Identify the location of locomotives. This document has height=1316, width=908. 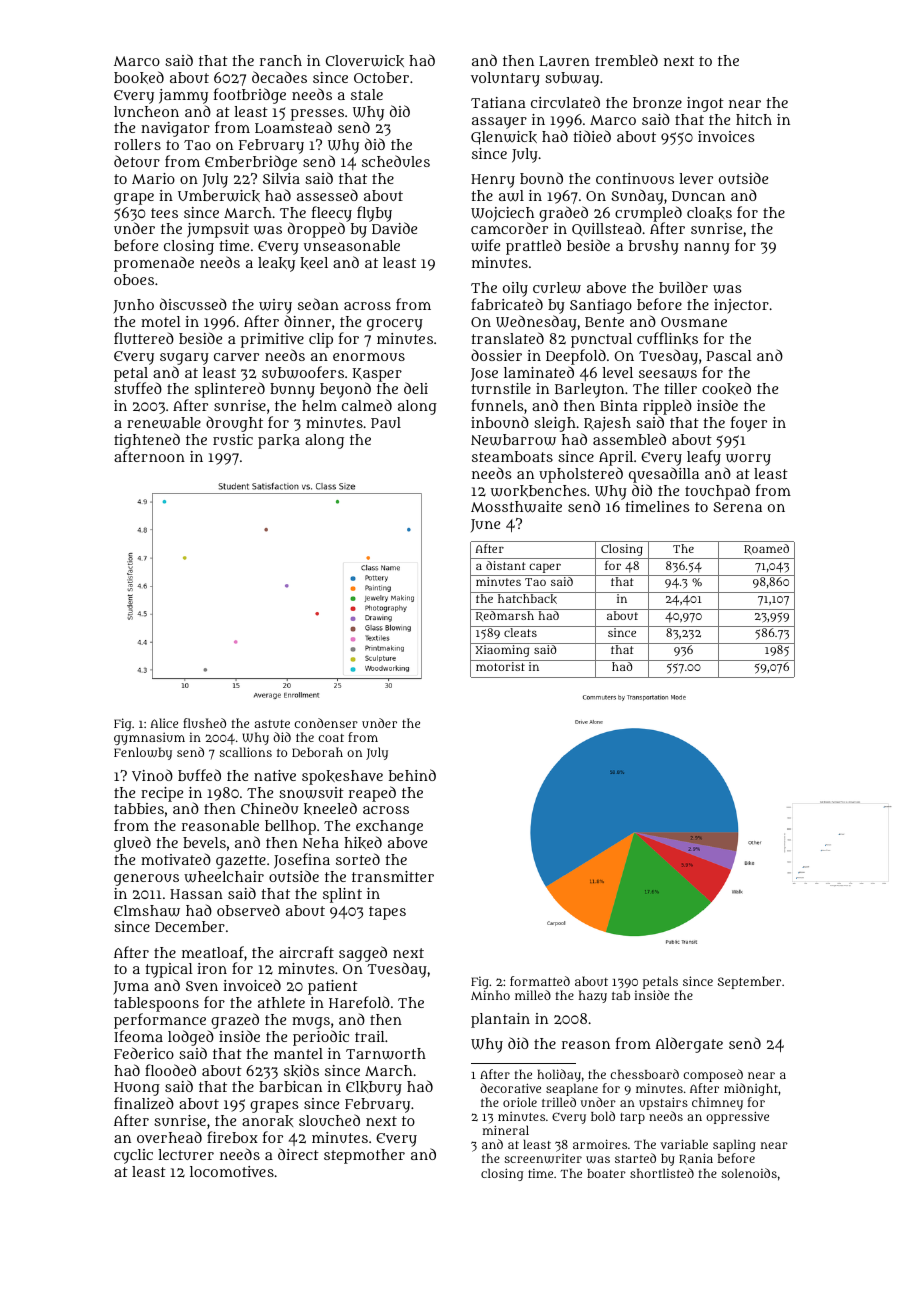
(232, 1171).
